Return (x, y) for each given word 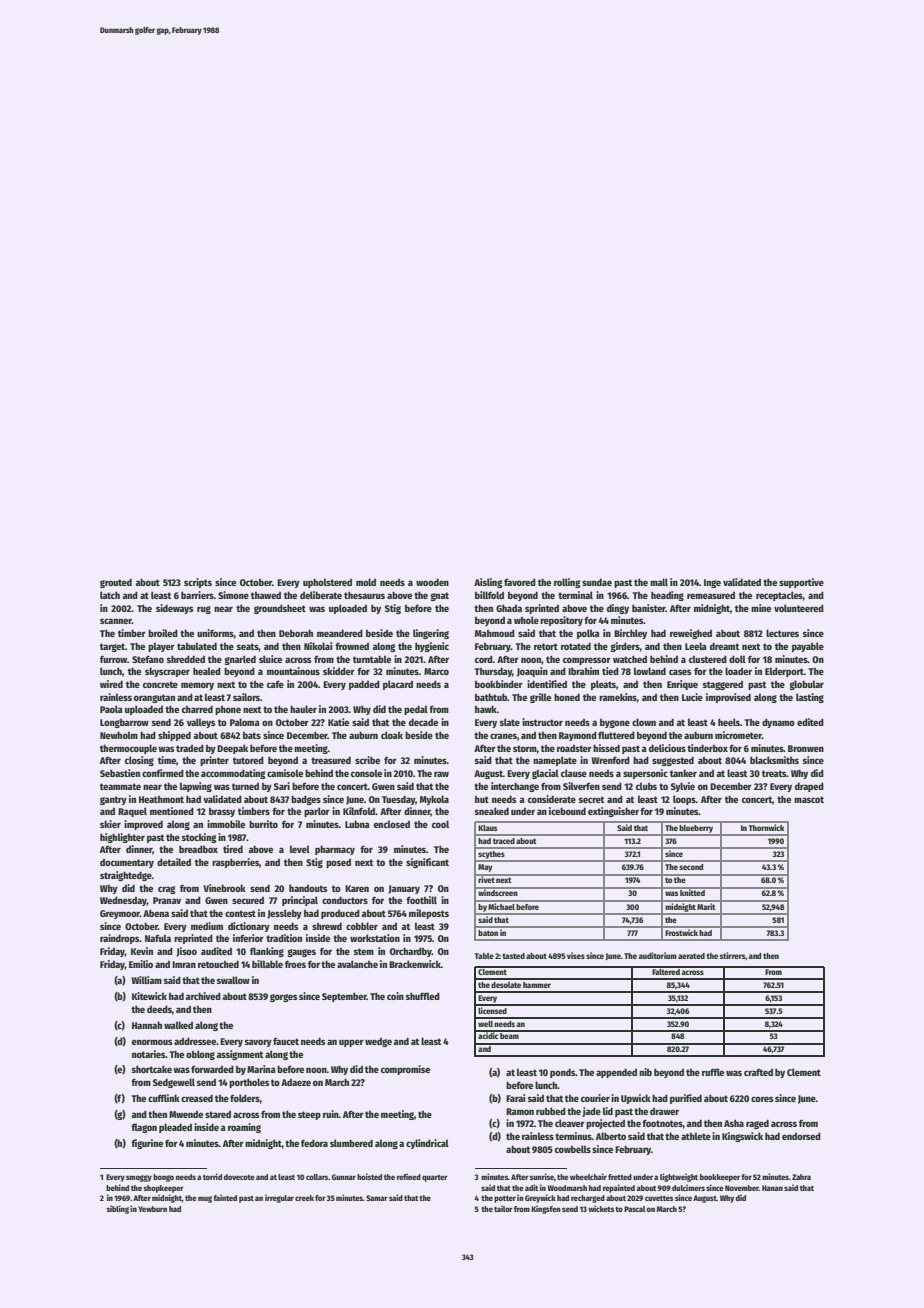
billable (267, 964)
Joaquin (532, 672)
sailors (246, 697)
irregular (279, 1198)
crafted (758, 1072)
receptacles (779, 596)
